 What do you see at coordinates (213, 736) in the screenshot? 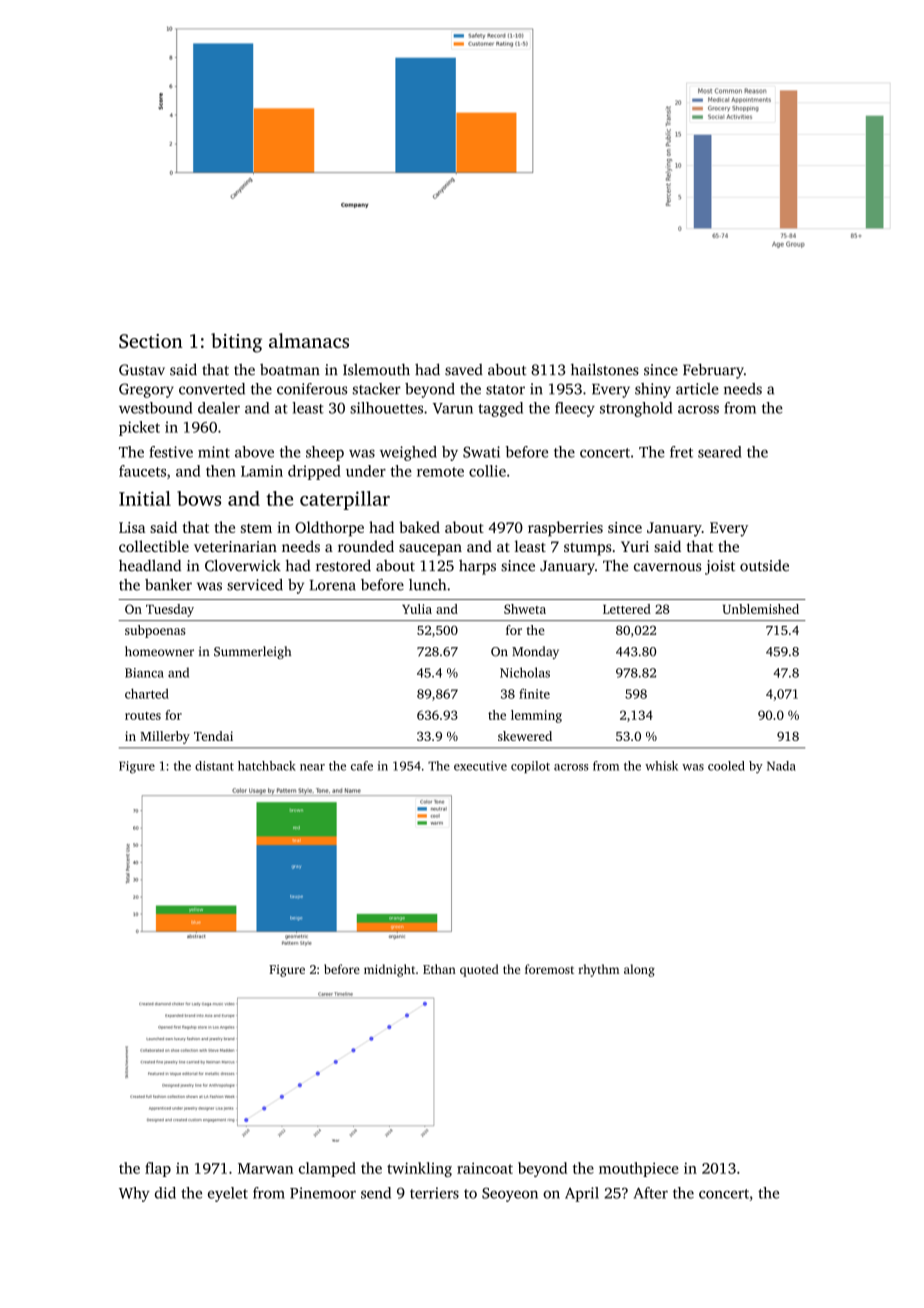
I see `Tendai` at bounding box center [213, 736].
